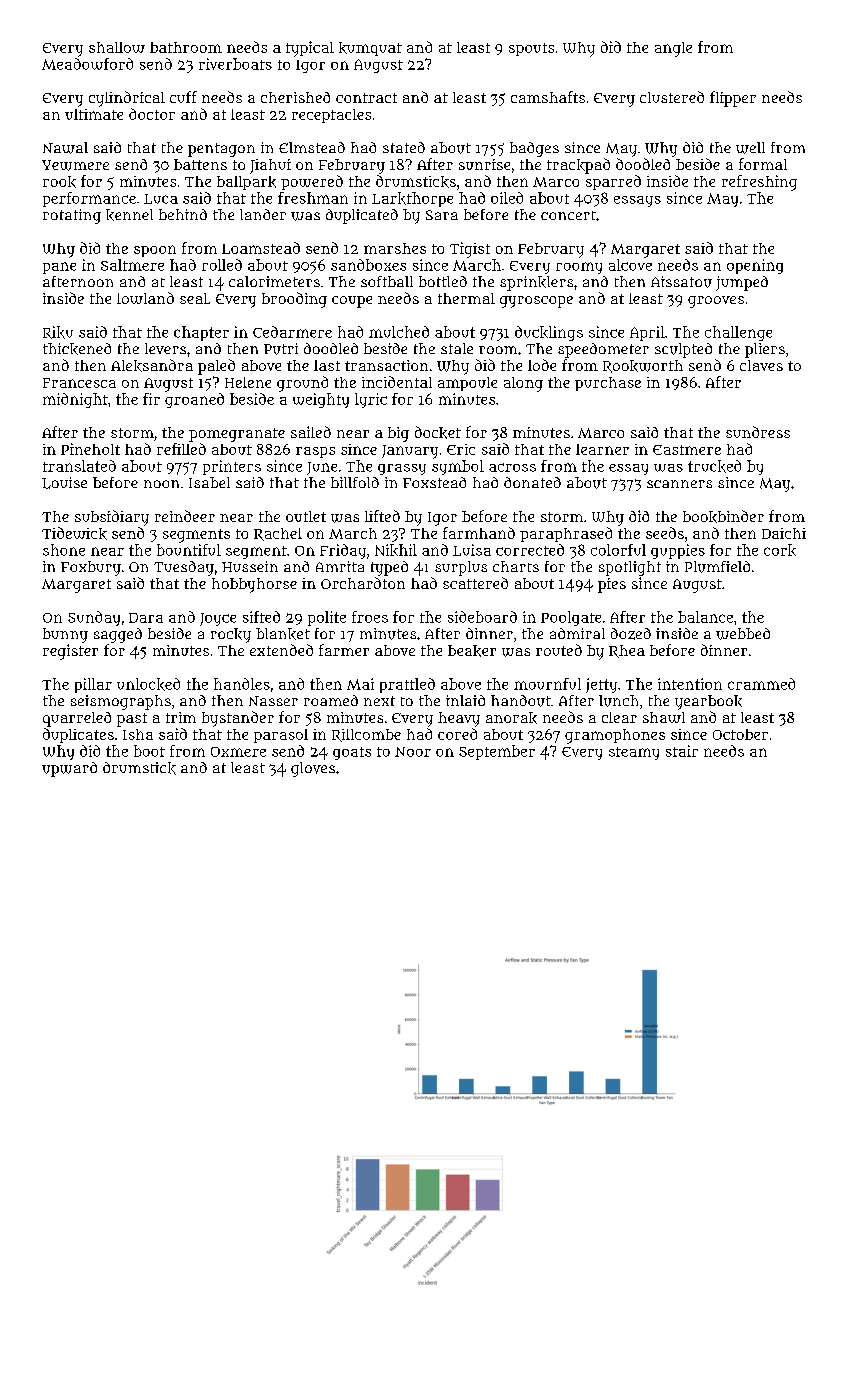 Image resolution: width=849 pixels, height=1400 pixels. What do you see at coordinates (74, 533) in the document?
I see `Tidewick` at bounding box center [74, 533].
